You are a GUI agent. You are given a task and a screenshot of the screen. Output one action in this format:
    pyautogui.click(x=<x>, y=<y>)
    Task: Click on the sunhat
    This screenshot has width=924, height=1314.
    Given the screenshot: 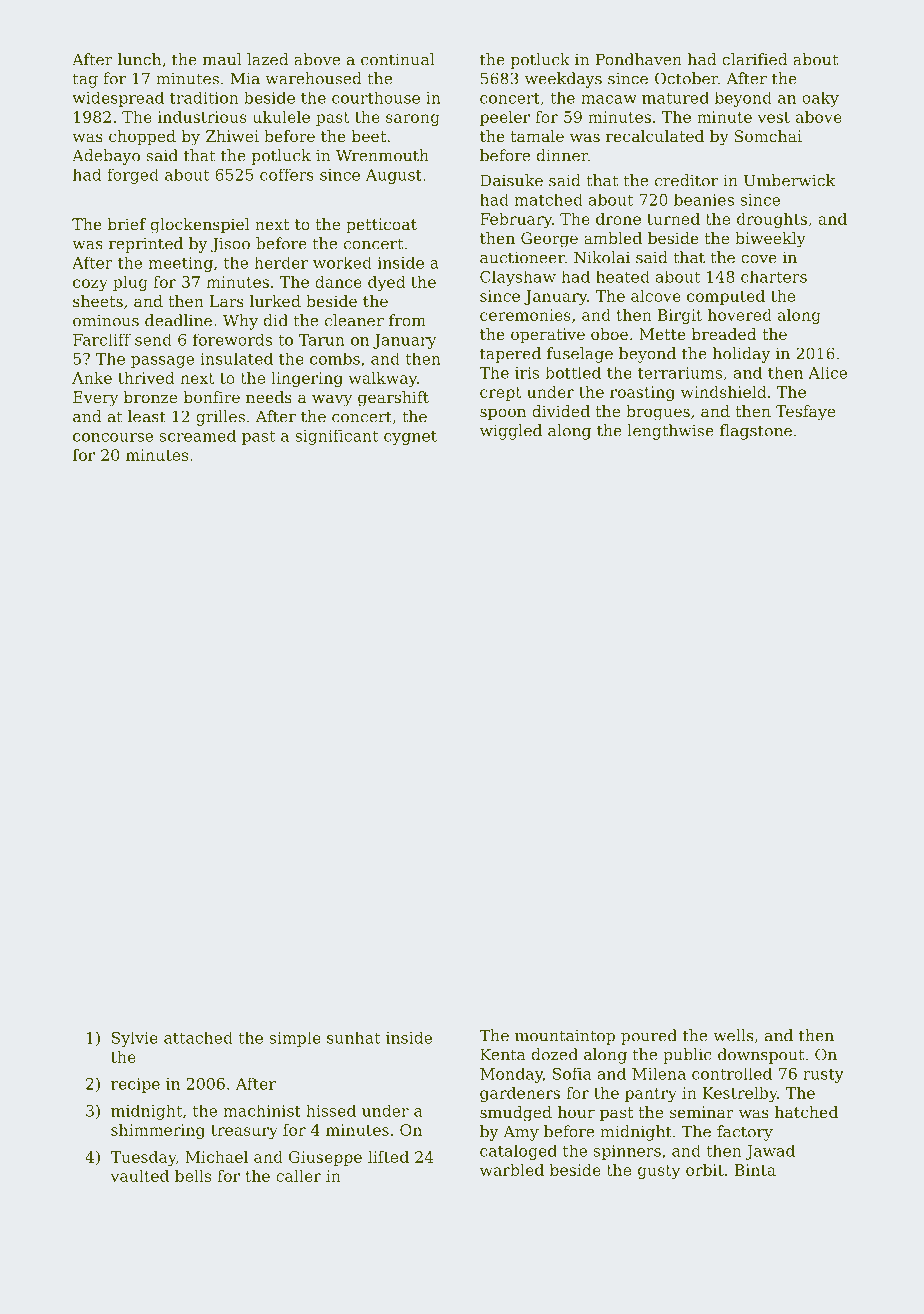 What is the action you would take?
    pyautogui.click(x=353, y=1037)
